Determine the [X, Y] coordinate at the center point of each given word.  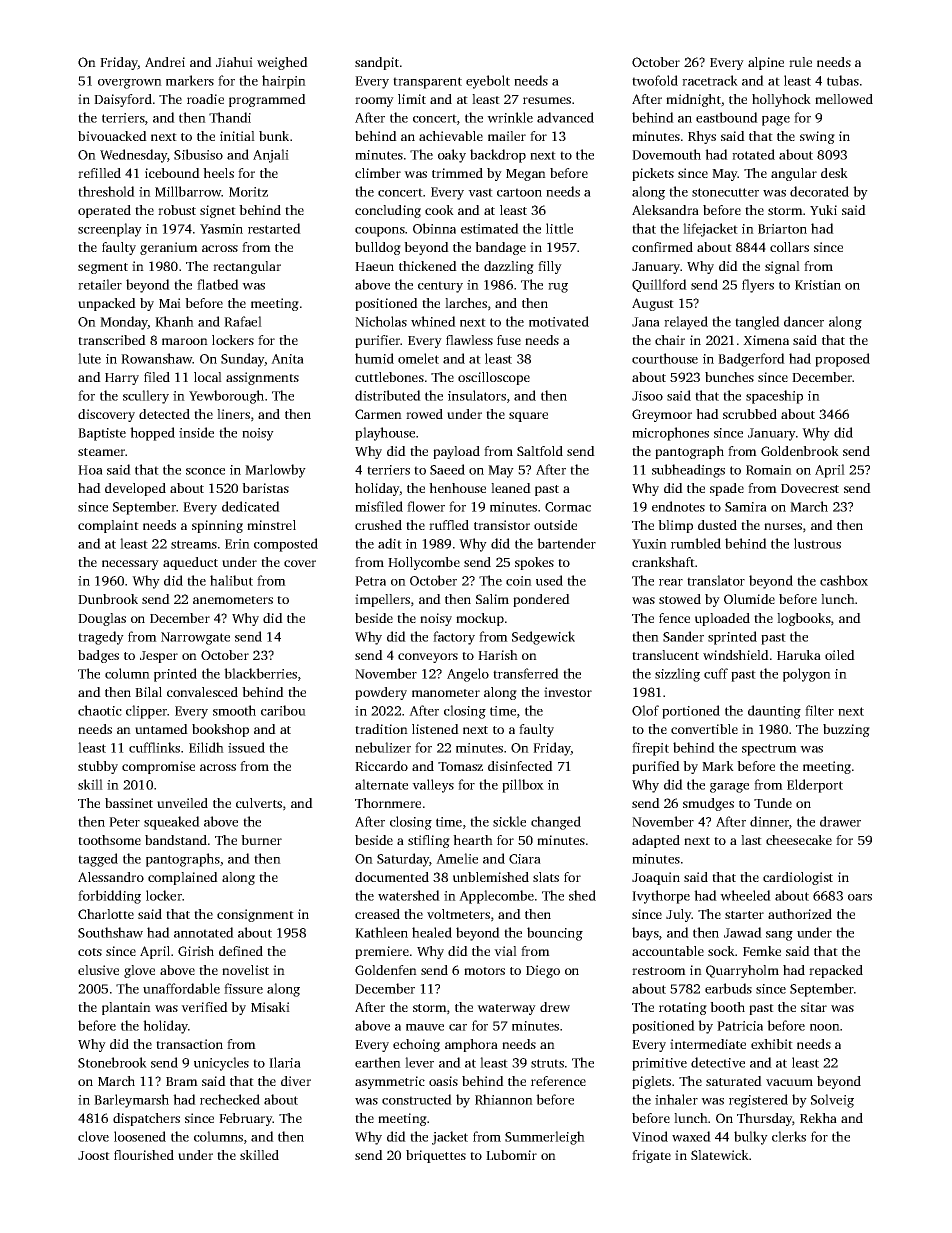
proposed [842, 360]
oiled [840, 655]
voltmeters [458, 914]
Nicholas [381, 321]
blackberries [260, 673]
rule [800, 62]
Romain [769, 470]
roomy [374, 102]
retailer [100, 284]
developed [135, 489]
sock [721, 951]
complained [183, 878]
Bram [182, 1081]
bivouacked [112, 136]
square [528, 417]
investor [568, 692]
